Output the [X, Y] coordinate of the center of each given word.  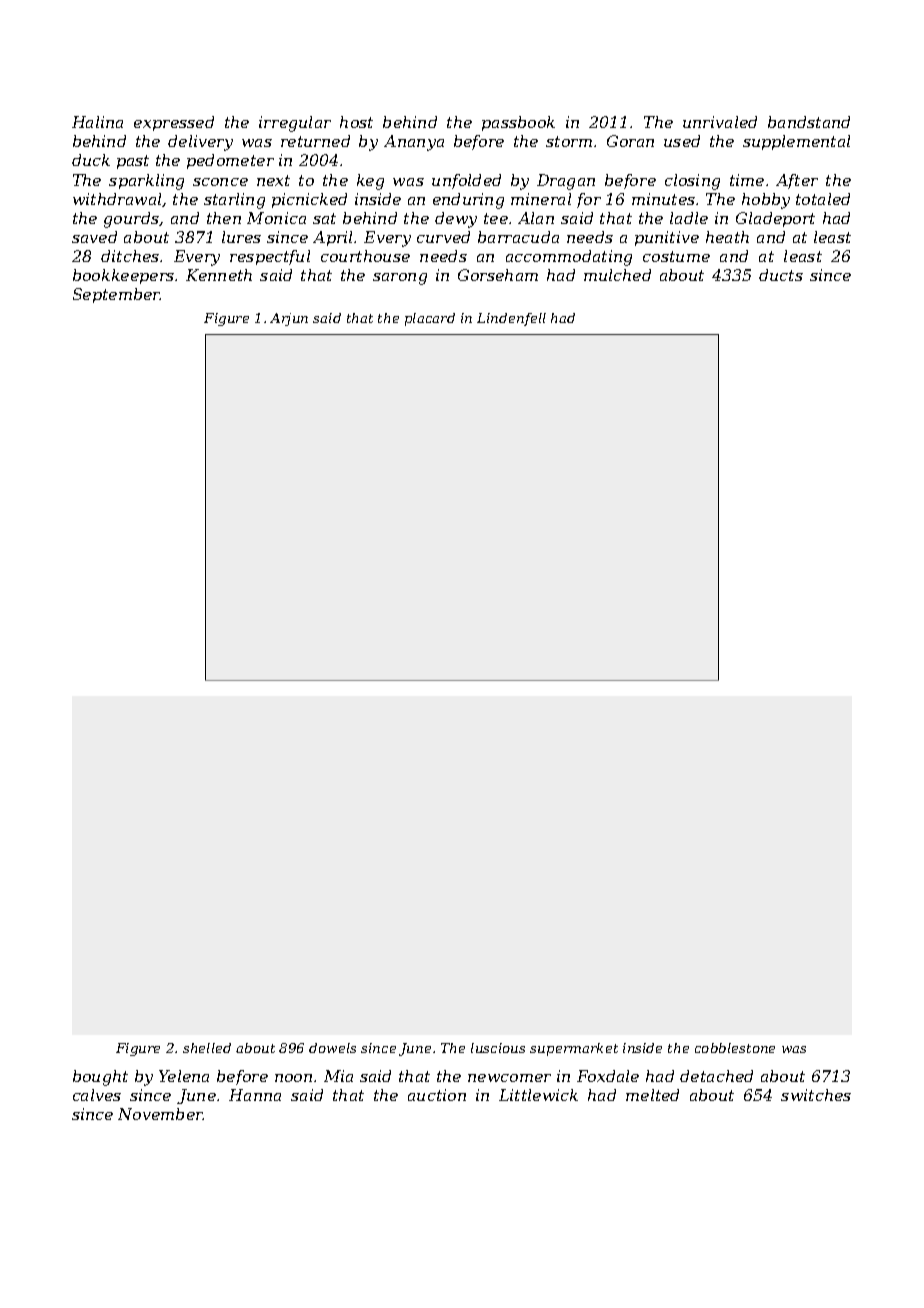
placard [430, 319]
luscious [498, 1048]
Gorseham [498, 275]
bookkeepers [123, 276]
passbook [518, 123]
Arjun [289, 319]
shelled [207, 1048]
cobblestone [735, 1048]
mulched [617, 275]
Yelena [184, 1076]
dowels [332, 1048]
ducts [781, 275]
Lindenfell [511, 319]
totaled [823, 199]
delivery [200, 143]
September [117, 295]
